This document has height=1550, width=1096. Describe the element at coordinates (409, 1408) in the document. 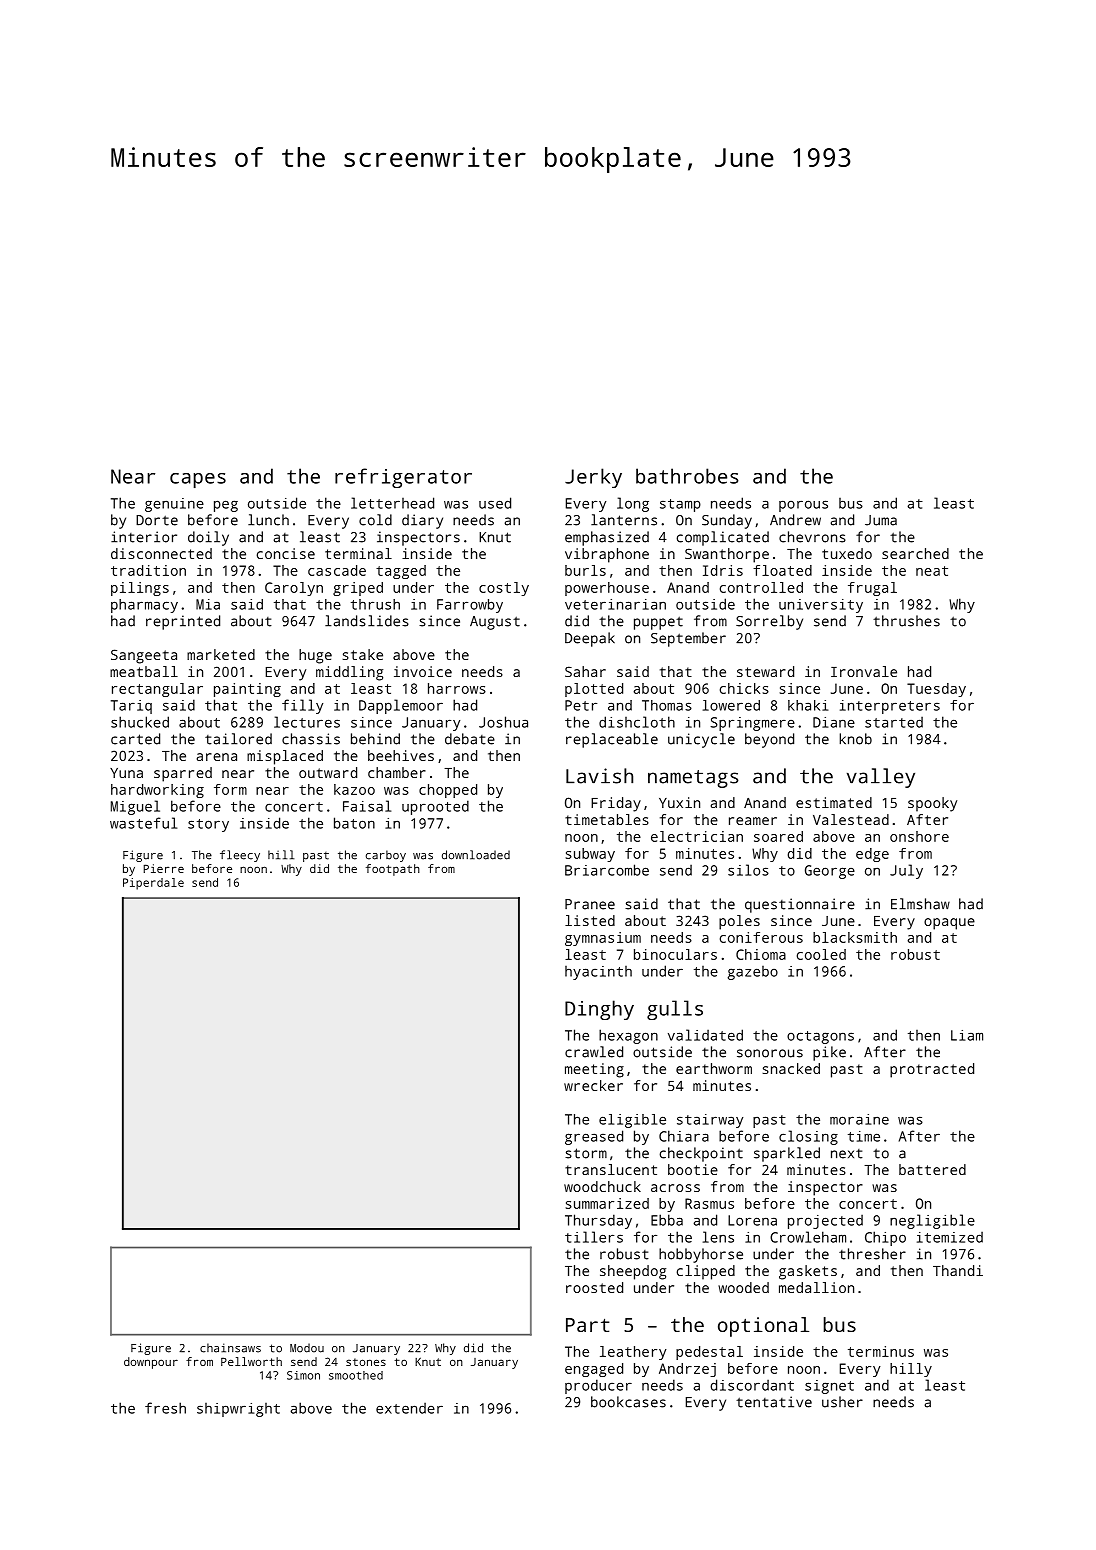

I see `extender` at that location.
